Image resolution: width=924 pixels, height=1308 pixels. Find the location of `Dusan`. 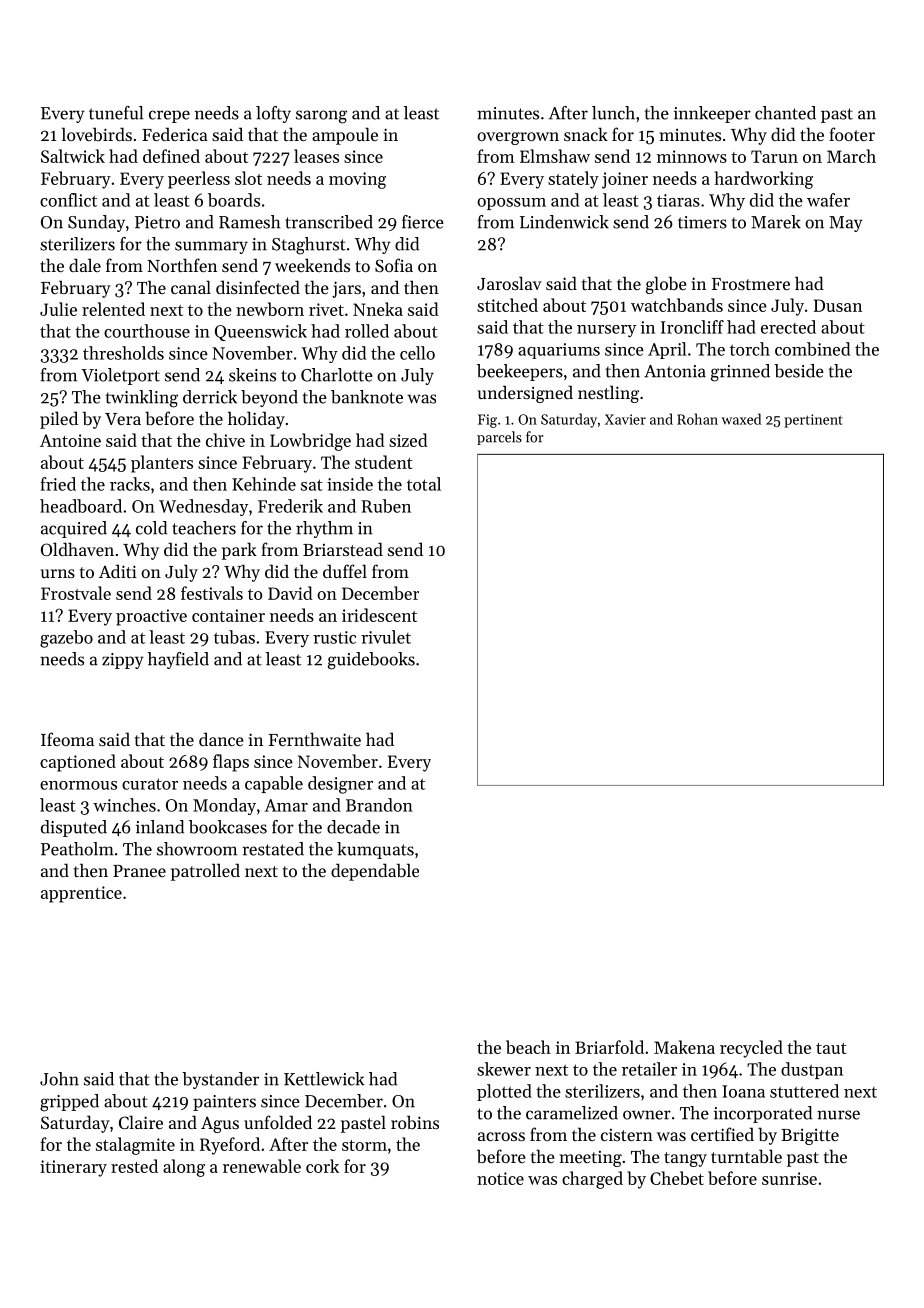

Dusan is located at coordinates (838, 305).
